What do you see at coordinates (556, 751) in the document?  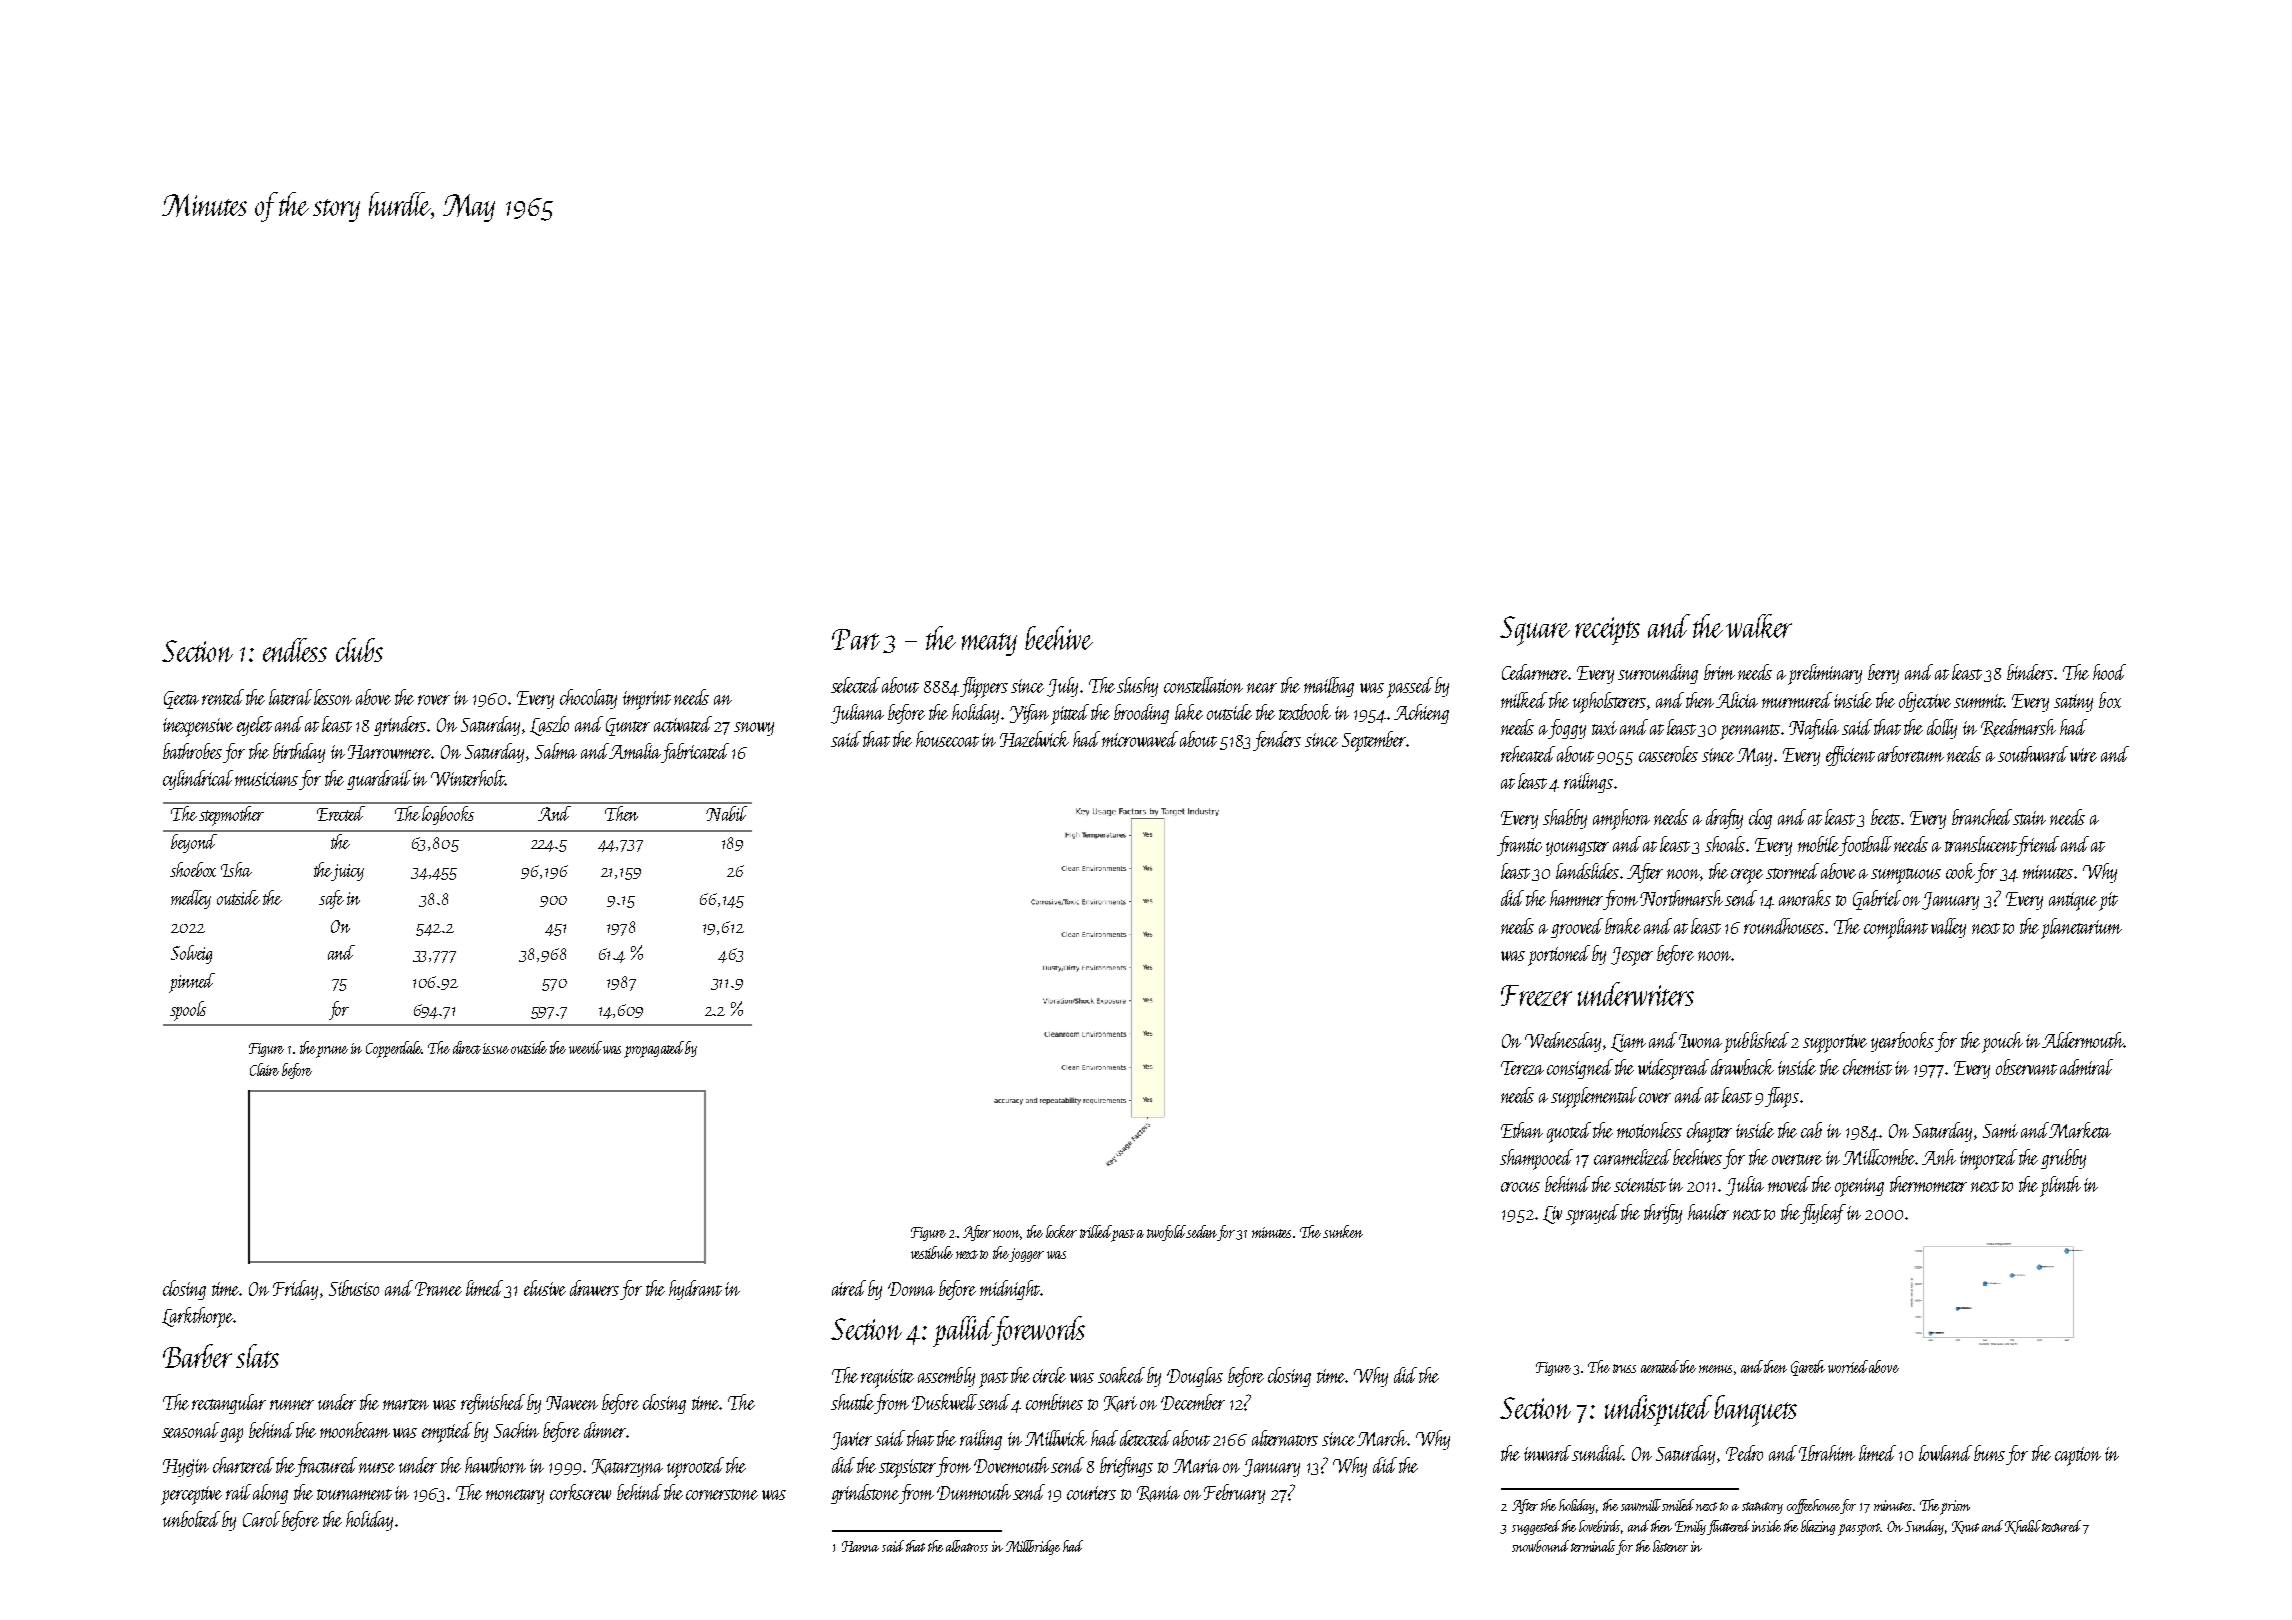 I see `Salma` at bounding box center [556, 751].
